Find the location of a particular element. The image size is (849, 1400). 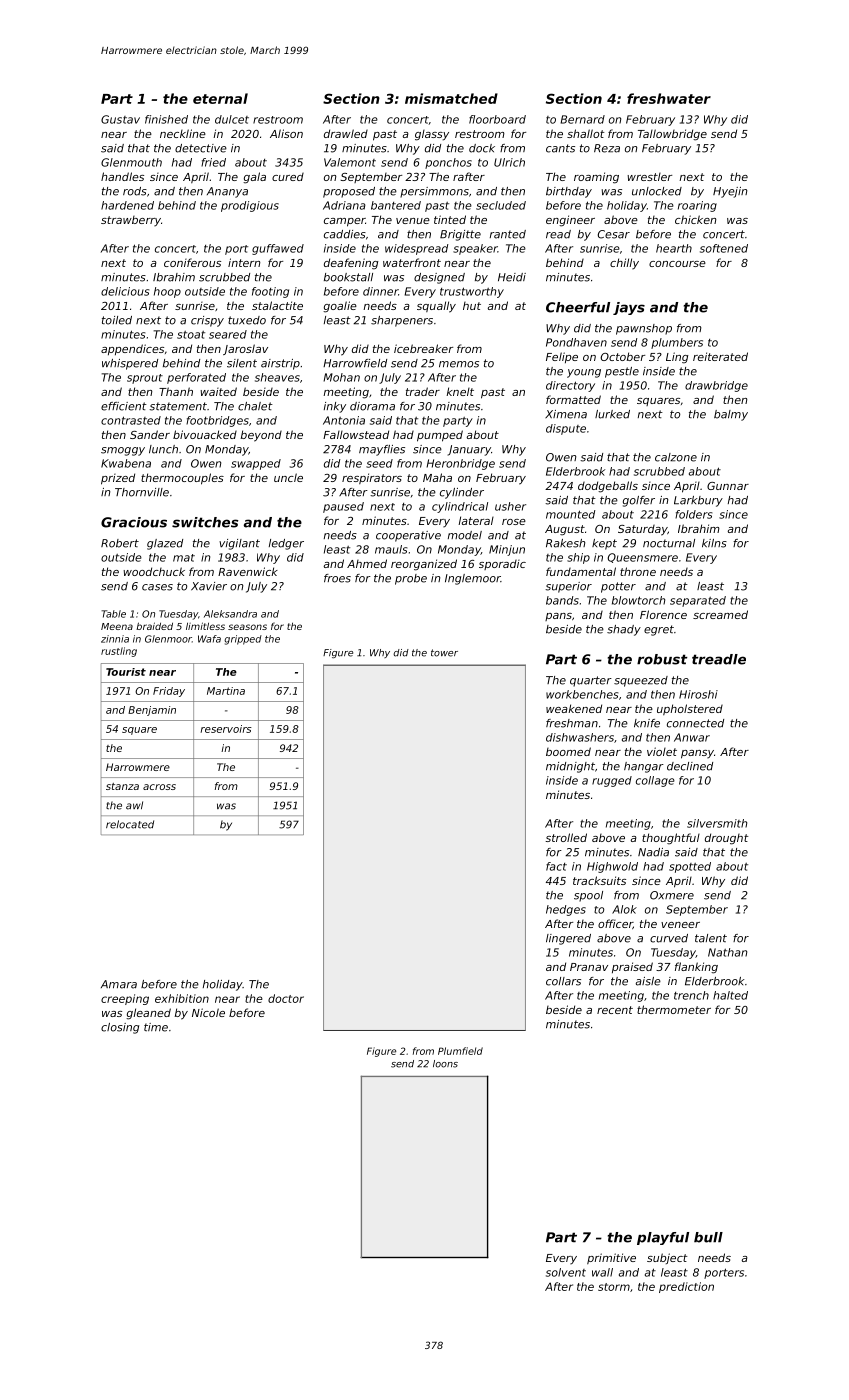

across is located at coordinates (159, 787).
